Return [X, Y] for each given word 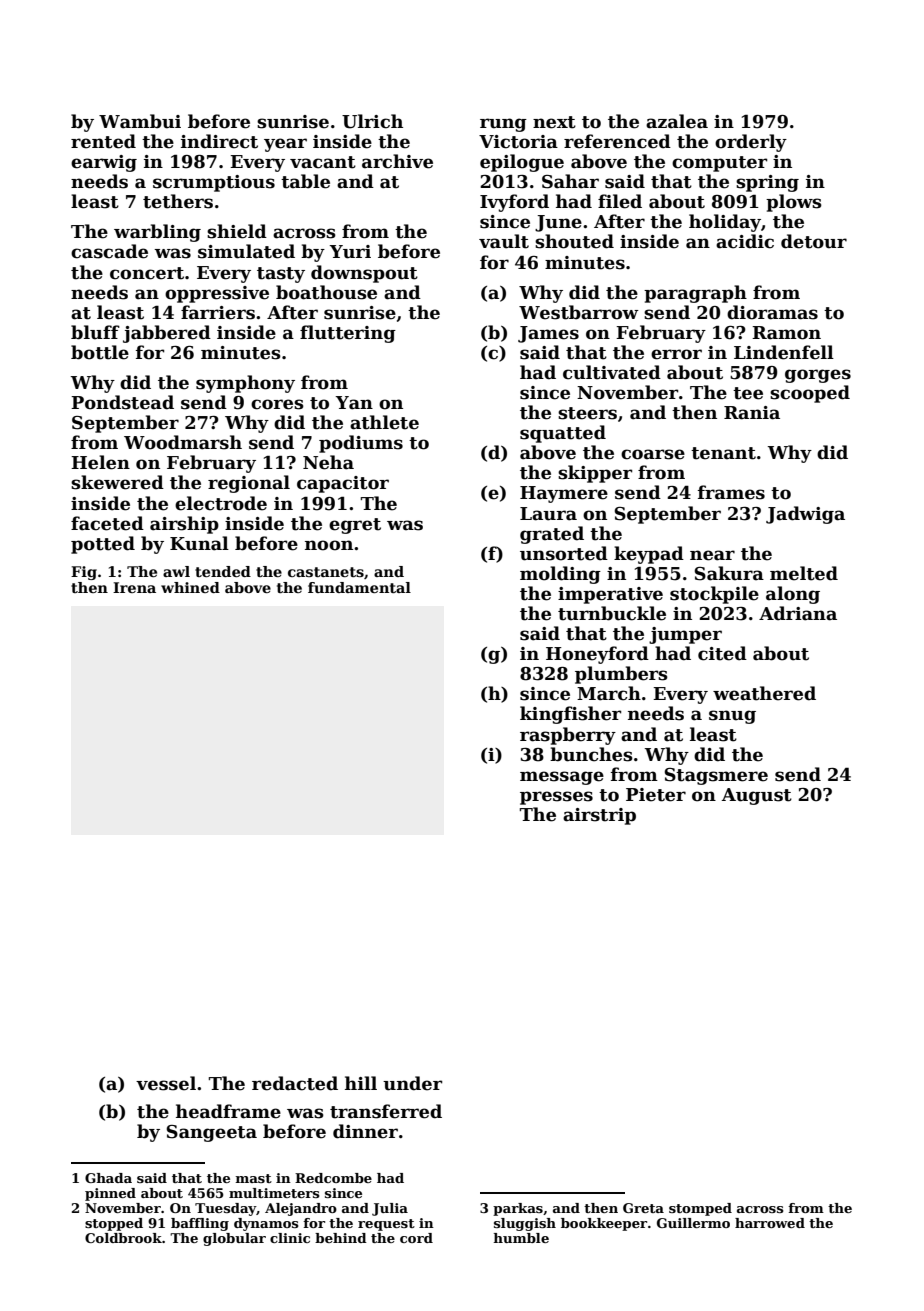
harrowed [770, 1223]
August [757, 796]
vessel [166, 1083]
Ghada [108, 1178]
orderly [751, 143]
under [412, 1083]
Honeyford [597, 655]
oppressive [217, 294]
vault [504, 241]
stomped [700, 1209]
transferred [386, 1111]
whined [190, 587]
